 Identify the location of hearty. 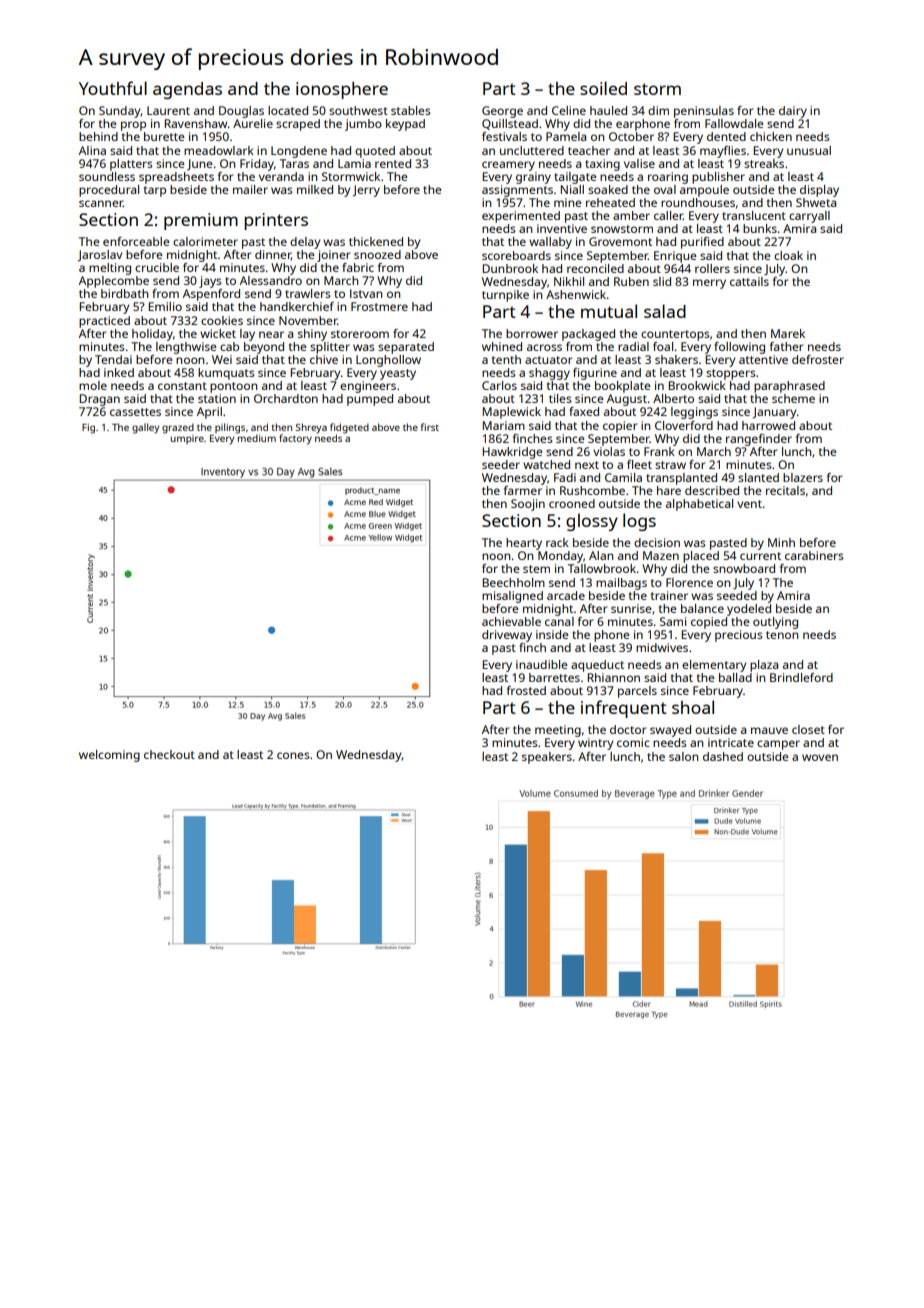
(524, 544).
